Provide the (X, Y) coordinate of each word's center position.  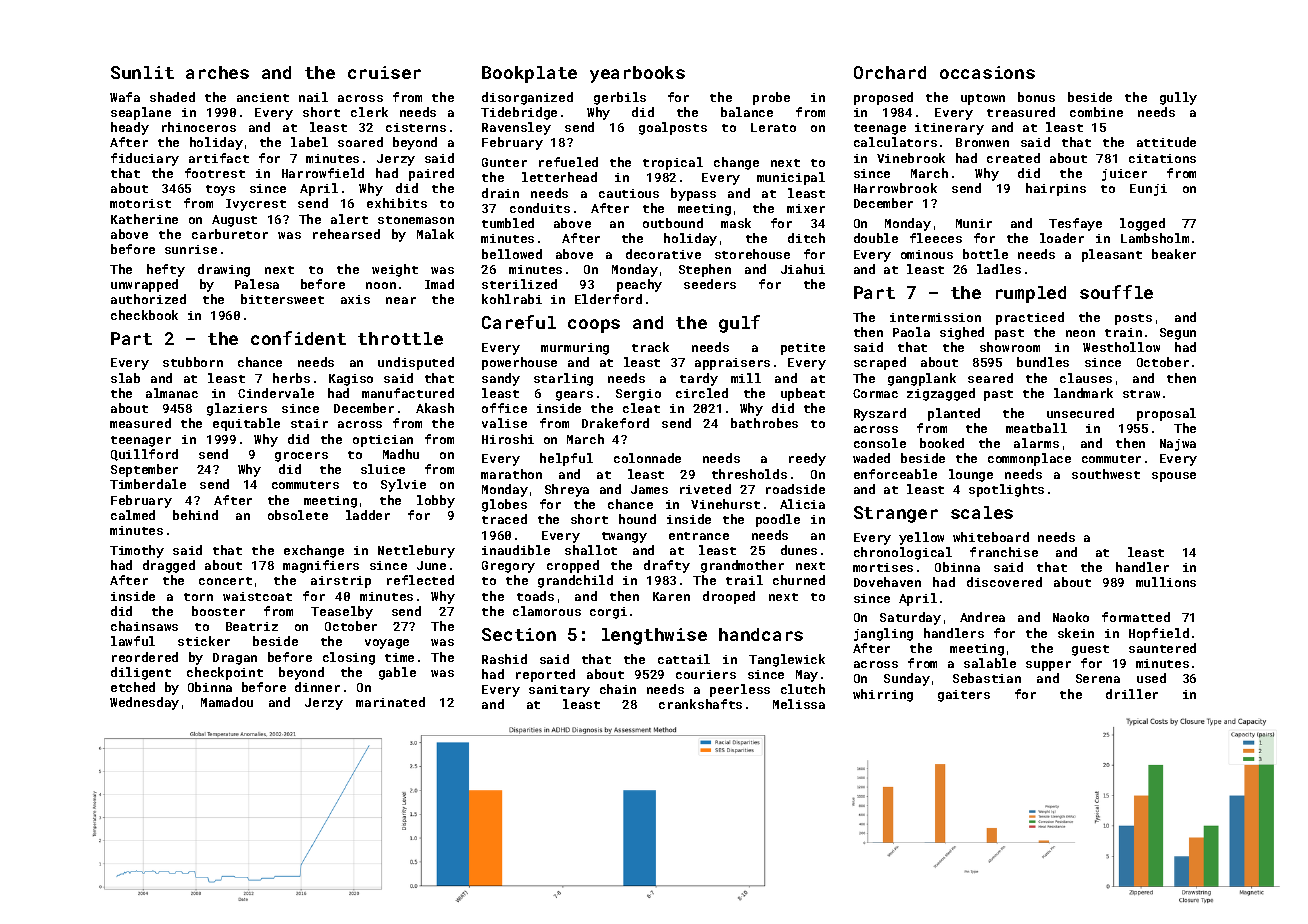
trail (744, 580)
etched (133, 687)
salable (990, 663)
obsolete (298, 515)
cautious (629, 193)
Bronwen (982, 142)
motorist (140, 203)
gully (1178, 98)
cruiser (384, 72)
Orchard (890, 72)
